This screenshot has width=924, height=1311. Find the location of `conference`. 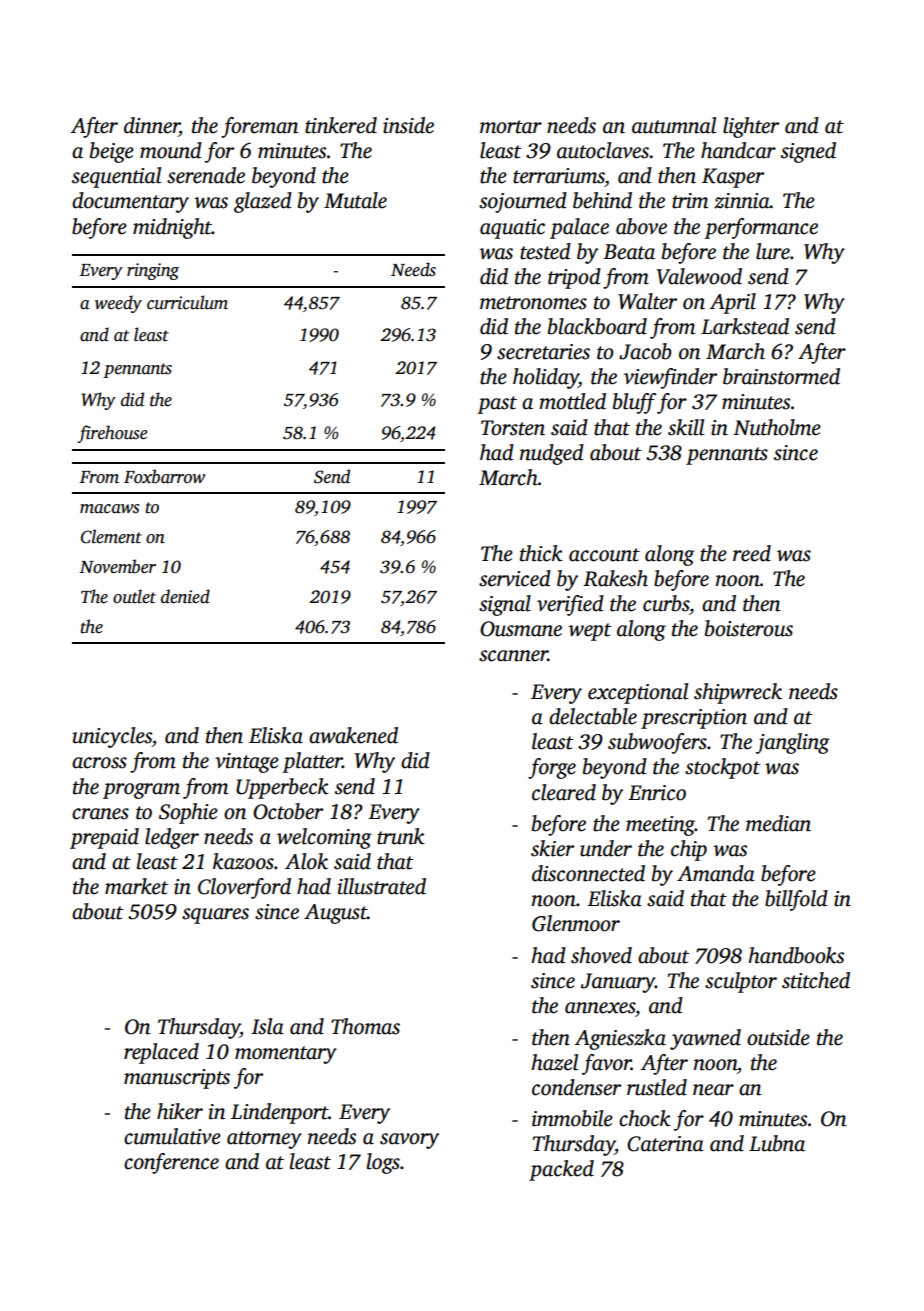

conference is located at coordinates (171, 1163).
